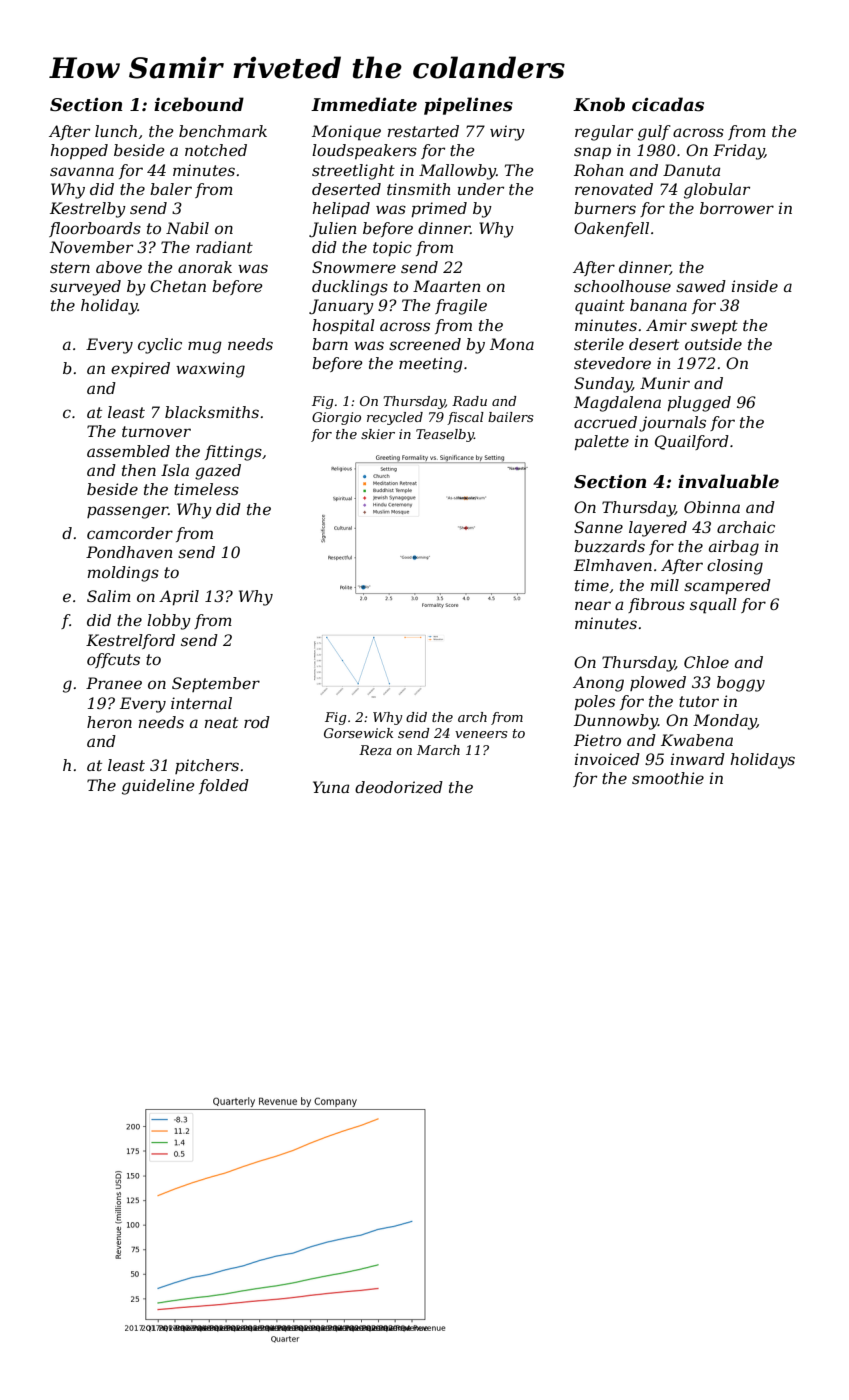  What do you see at coordinates (699, 404) in the image?
I see `plugged` at bounding box center [699, 404].
